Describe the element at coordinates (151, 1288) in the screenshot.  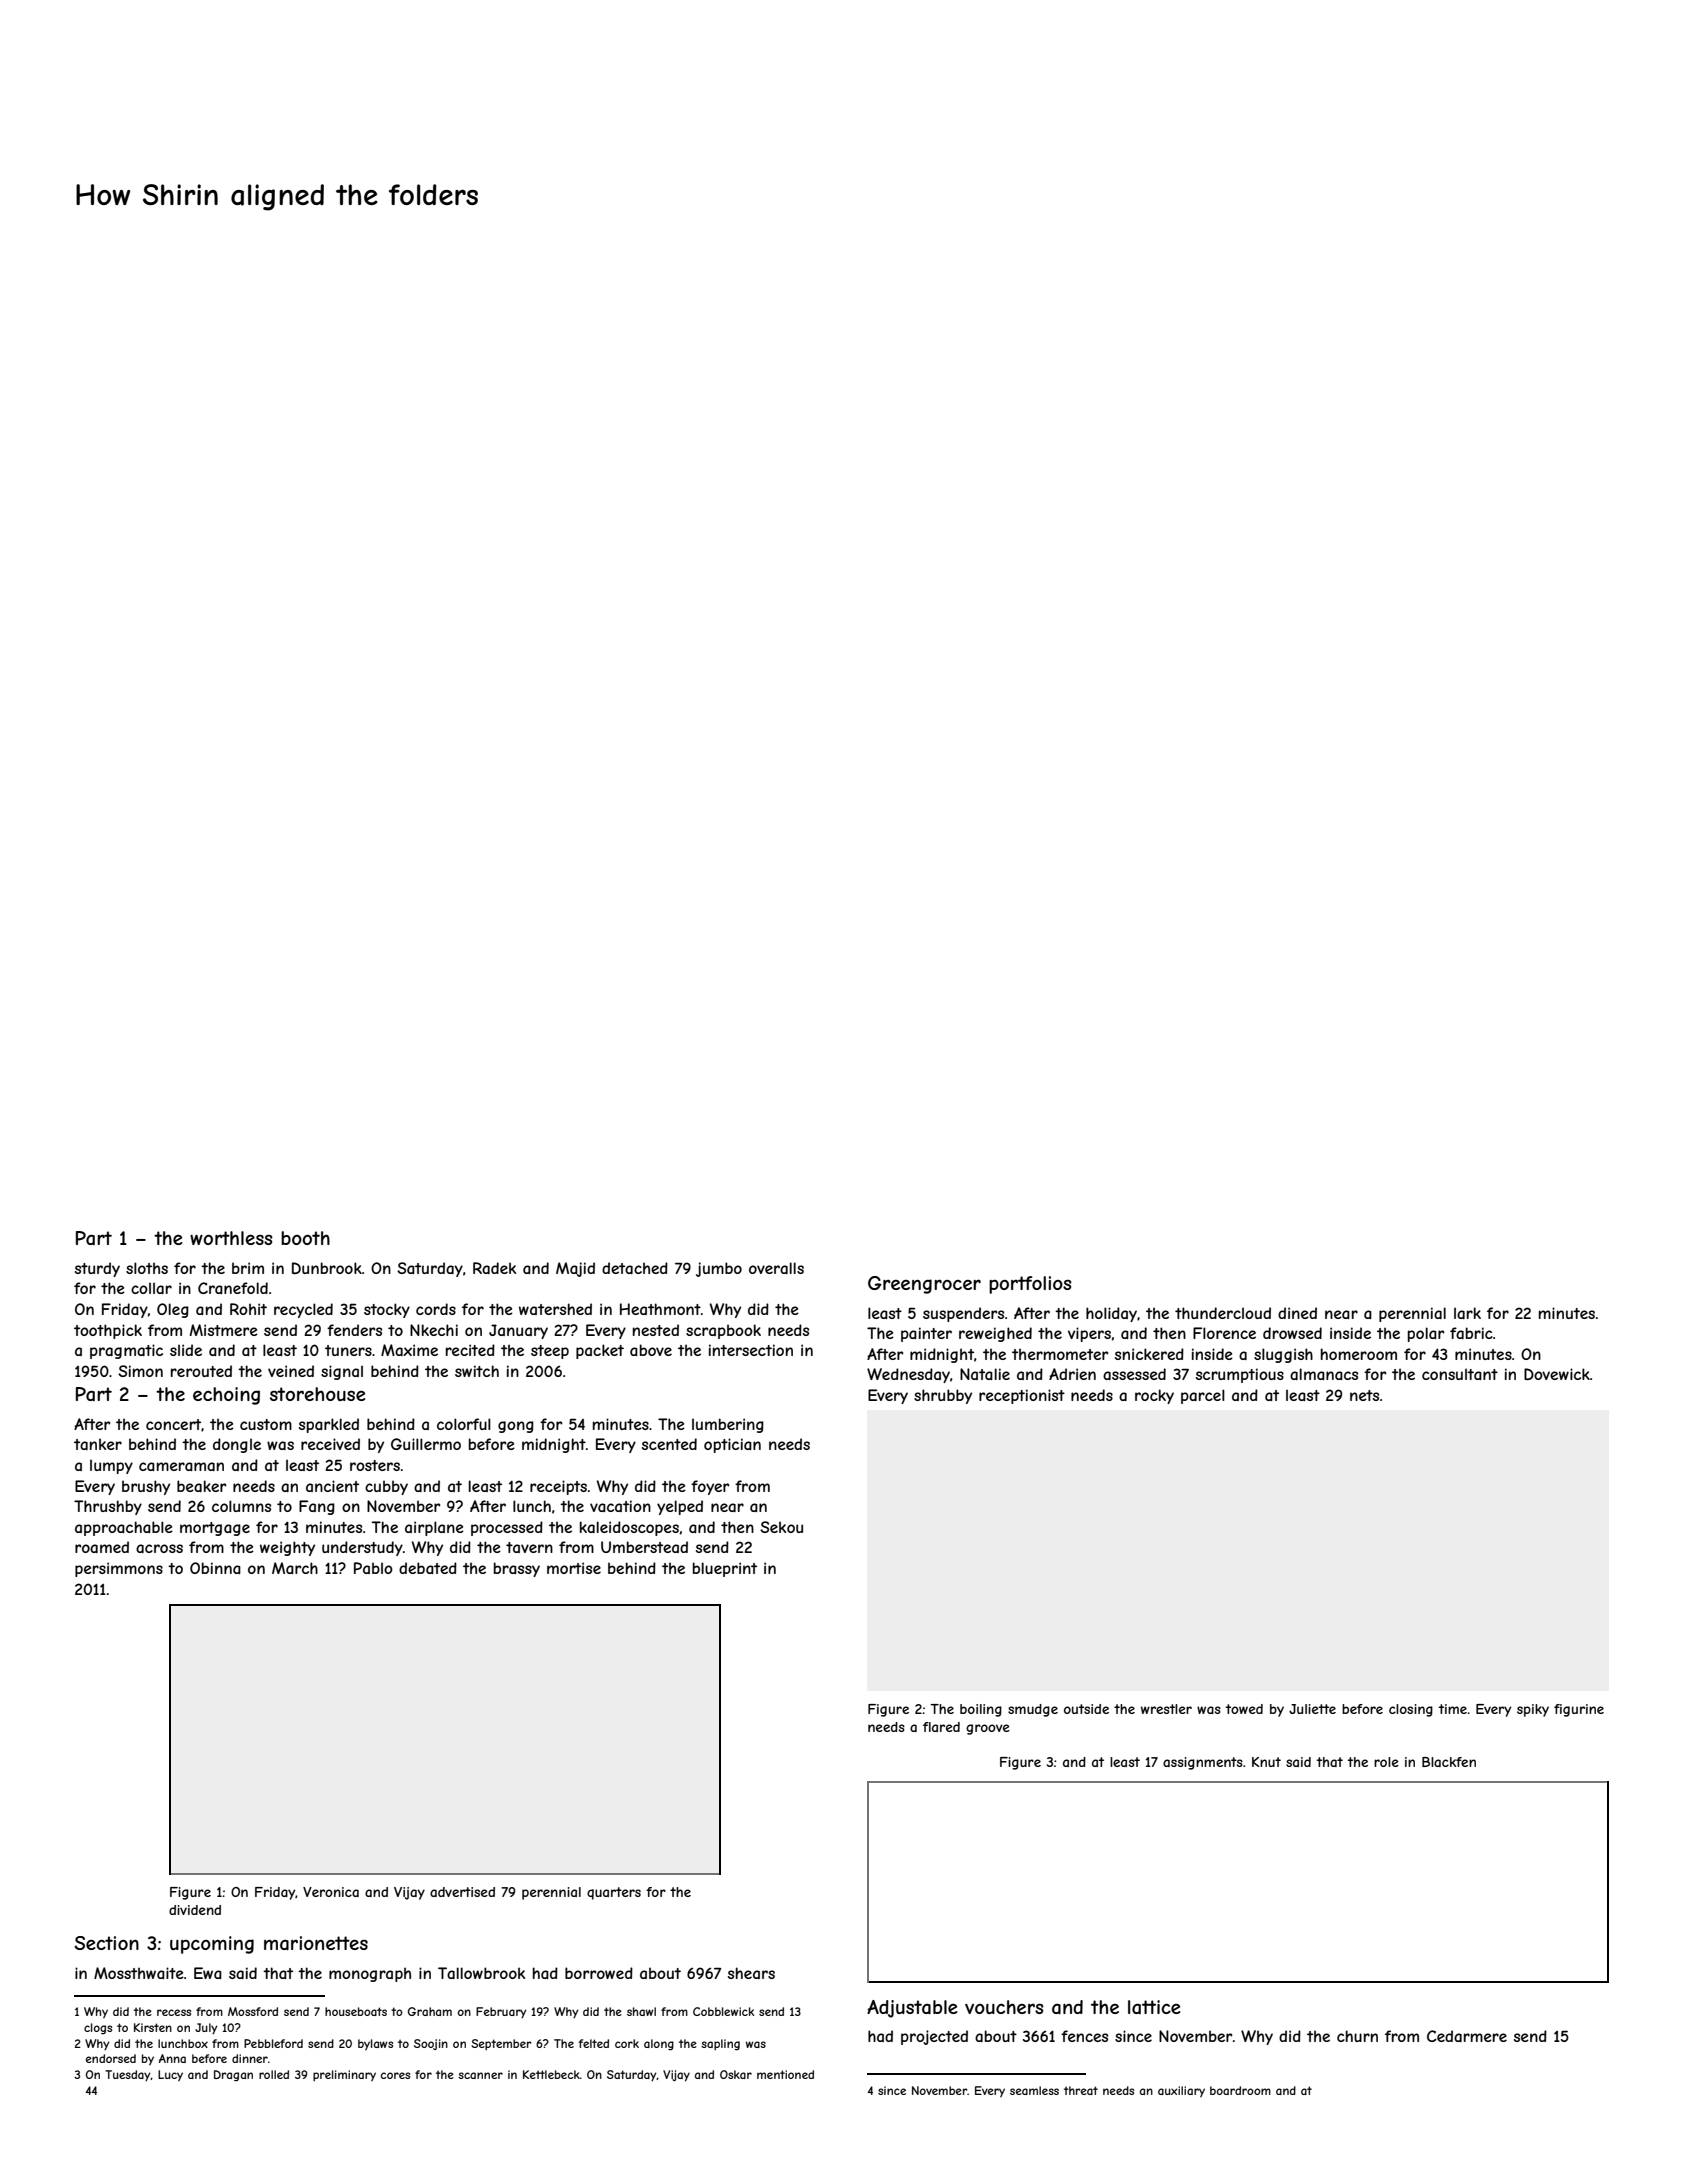
I see `collar` at that location.
